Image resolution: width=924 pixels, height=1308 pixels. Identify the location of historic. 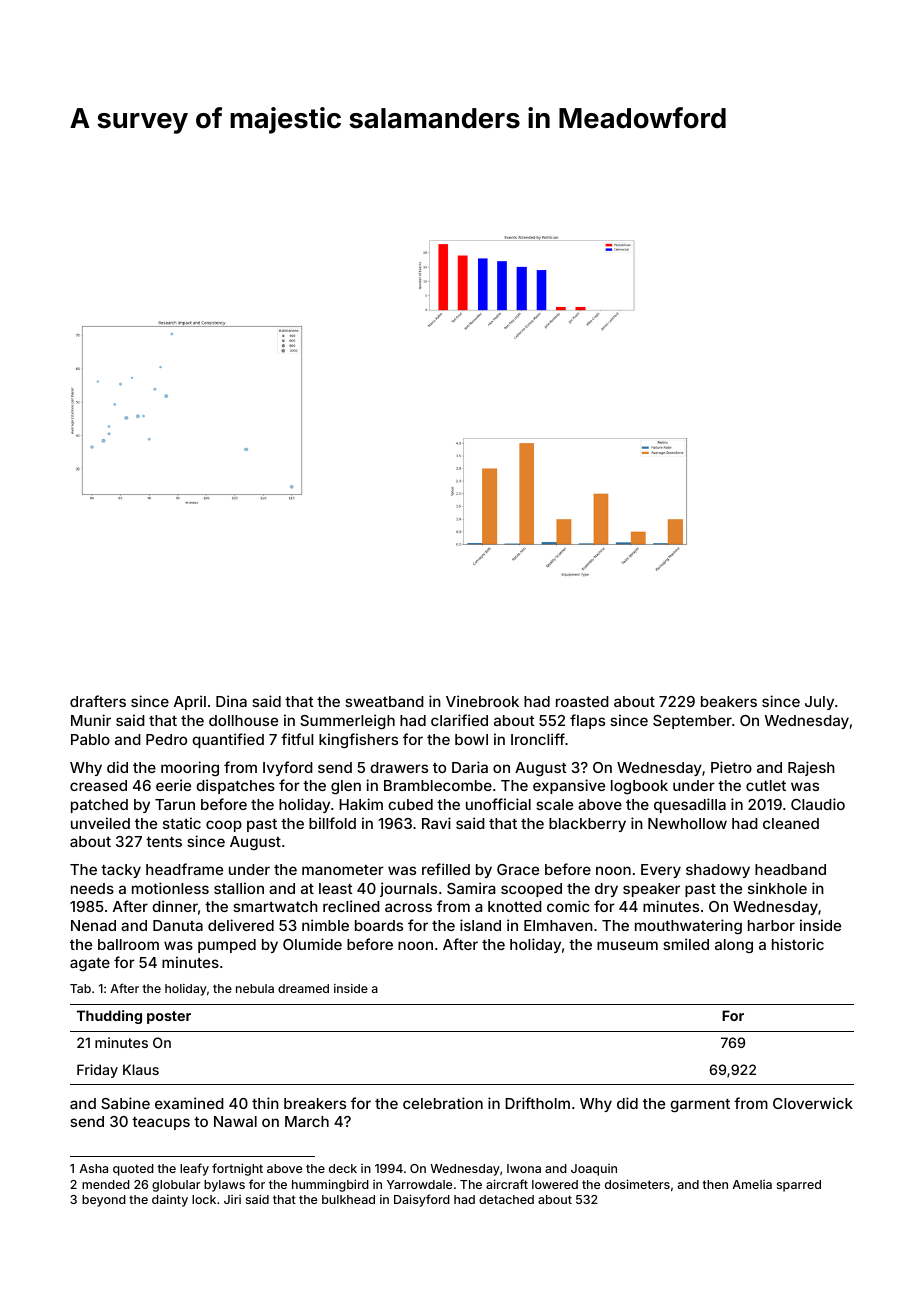
(798, 944).
